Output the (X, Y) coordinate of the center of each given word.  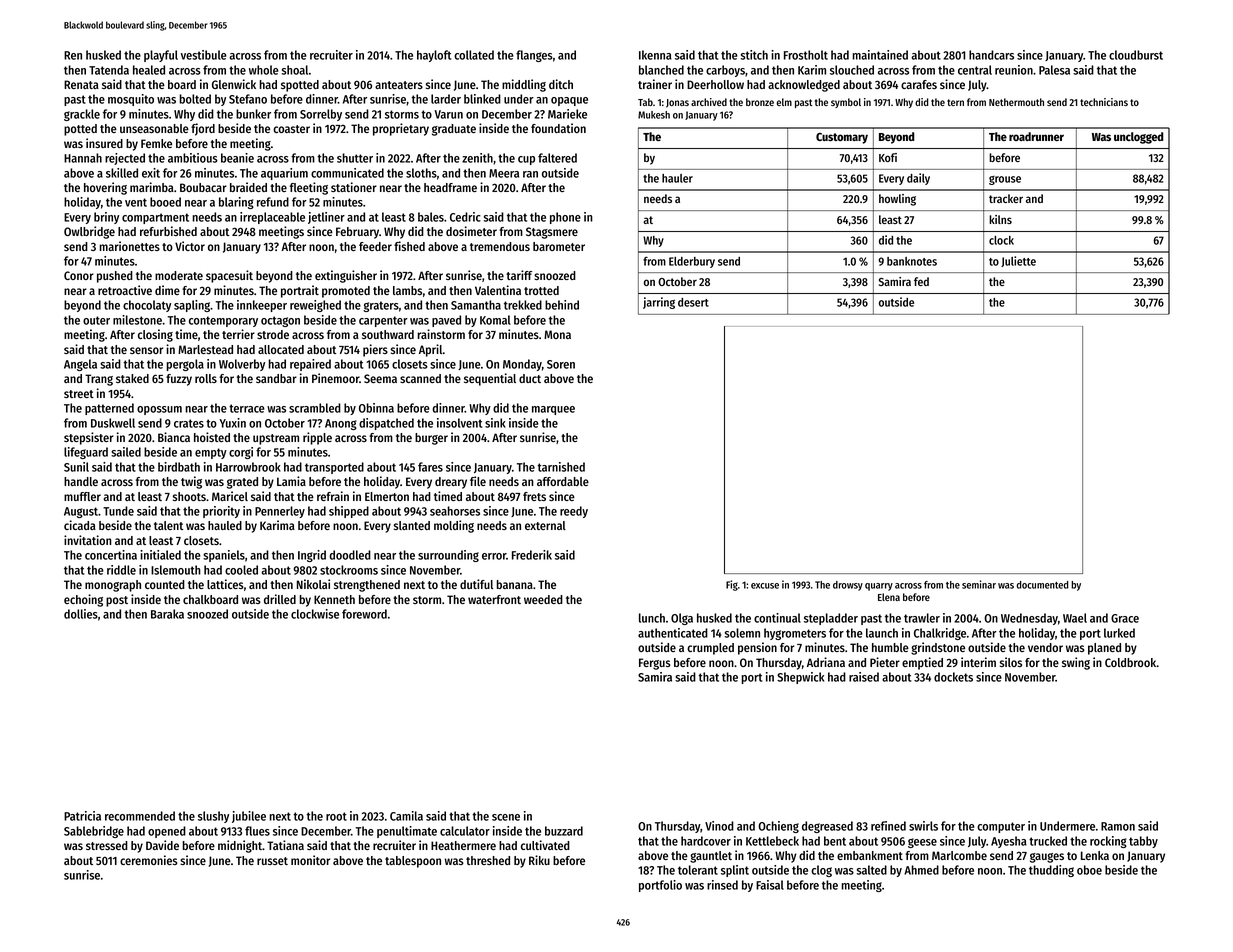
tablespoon (413, 862)
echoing (83, 600)
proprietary (401, 129)
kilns (1000, 219)
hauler (677, 178)
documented (1042, 585)
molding (454, 526)
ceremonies (149, 860)
